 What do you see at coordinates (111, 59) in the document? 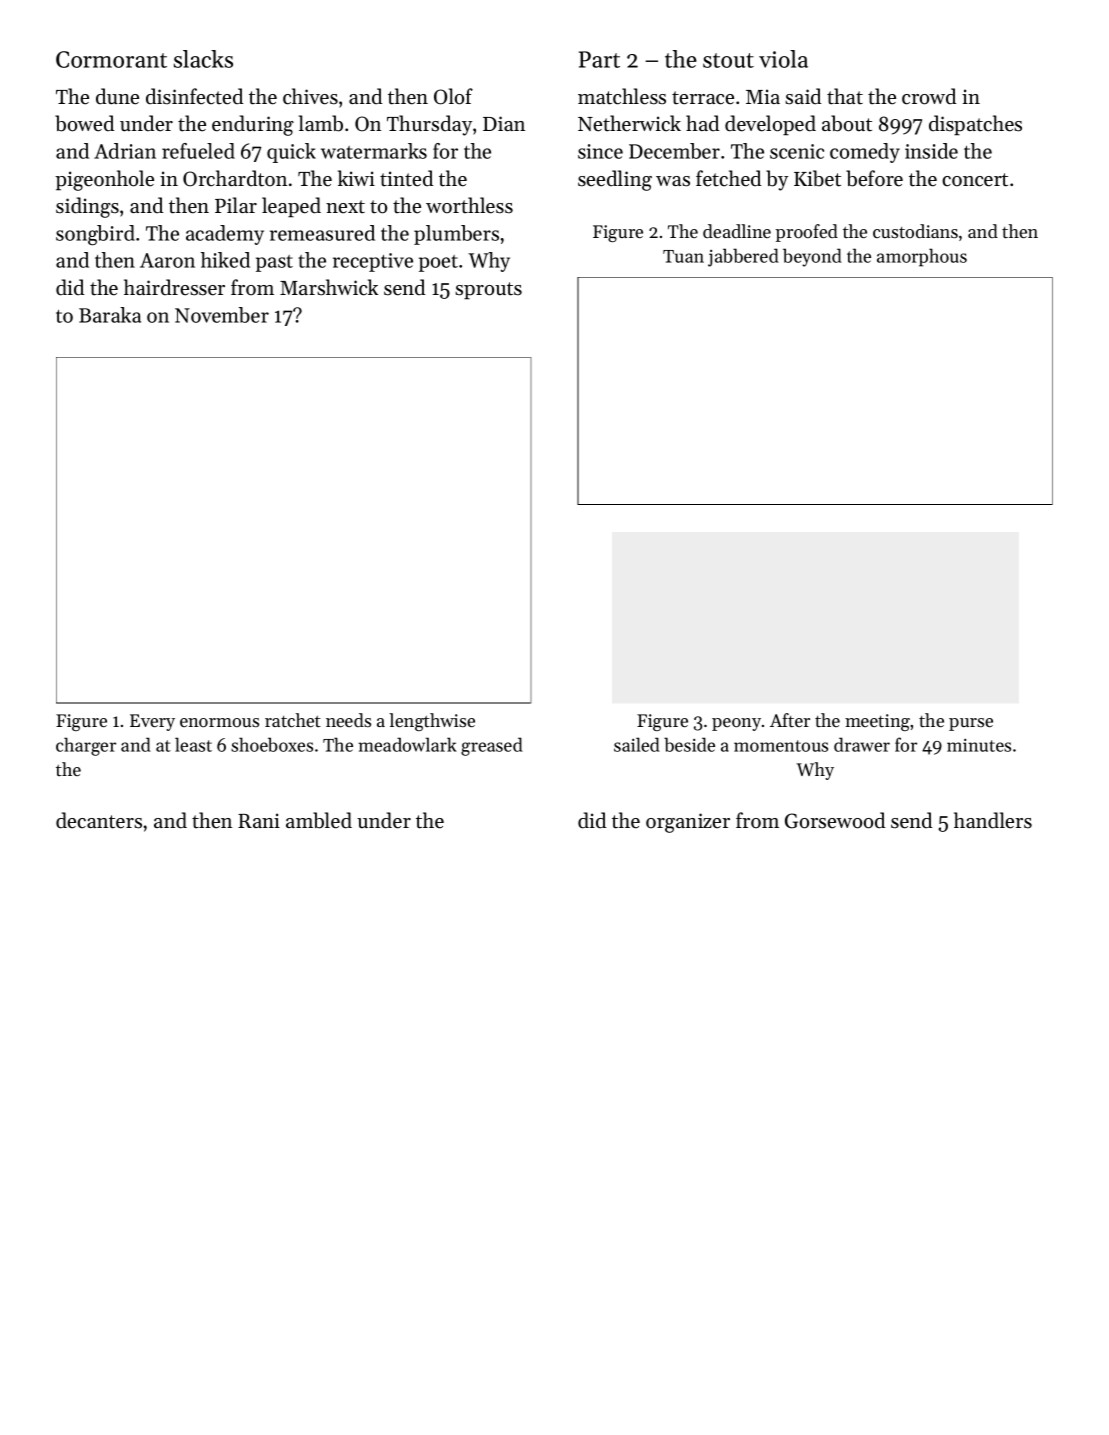
I see `Cormorant` at bounding box center [111, 59].
